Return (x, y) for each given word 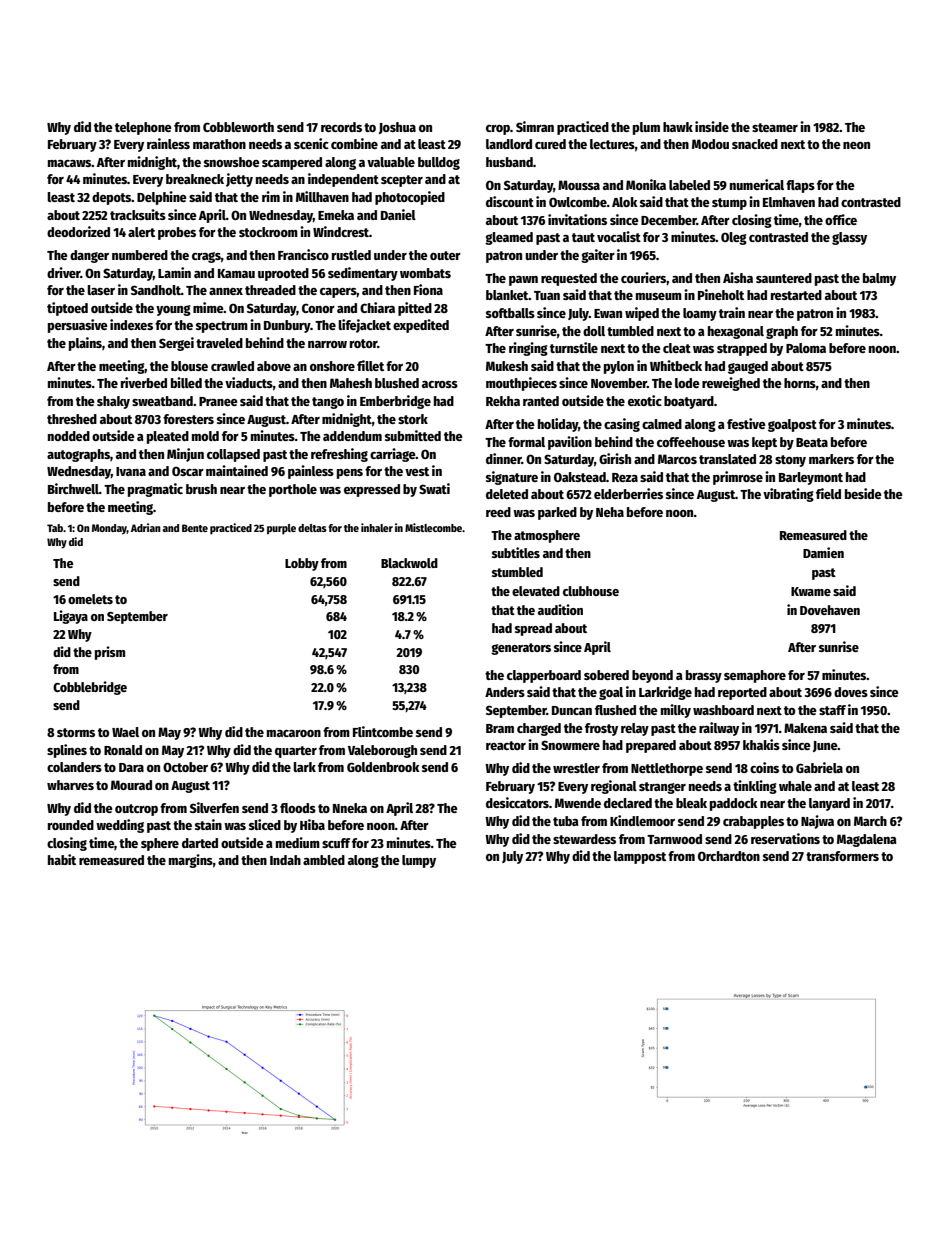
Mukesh (507, 366)
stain (208, 824)
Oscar (188, 471)
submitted (413, 435)
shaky (113, 402)
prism (110, 653)
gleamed (509, 238)
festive (746, 423)
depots (112, 198)
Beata (812, 442)
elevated (536, 591)
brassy (704, 676)
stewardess (584, 839)
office (841, 219)
